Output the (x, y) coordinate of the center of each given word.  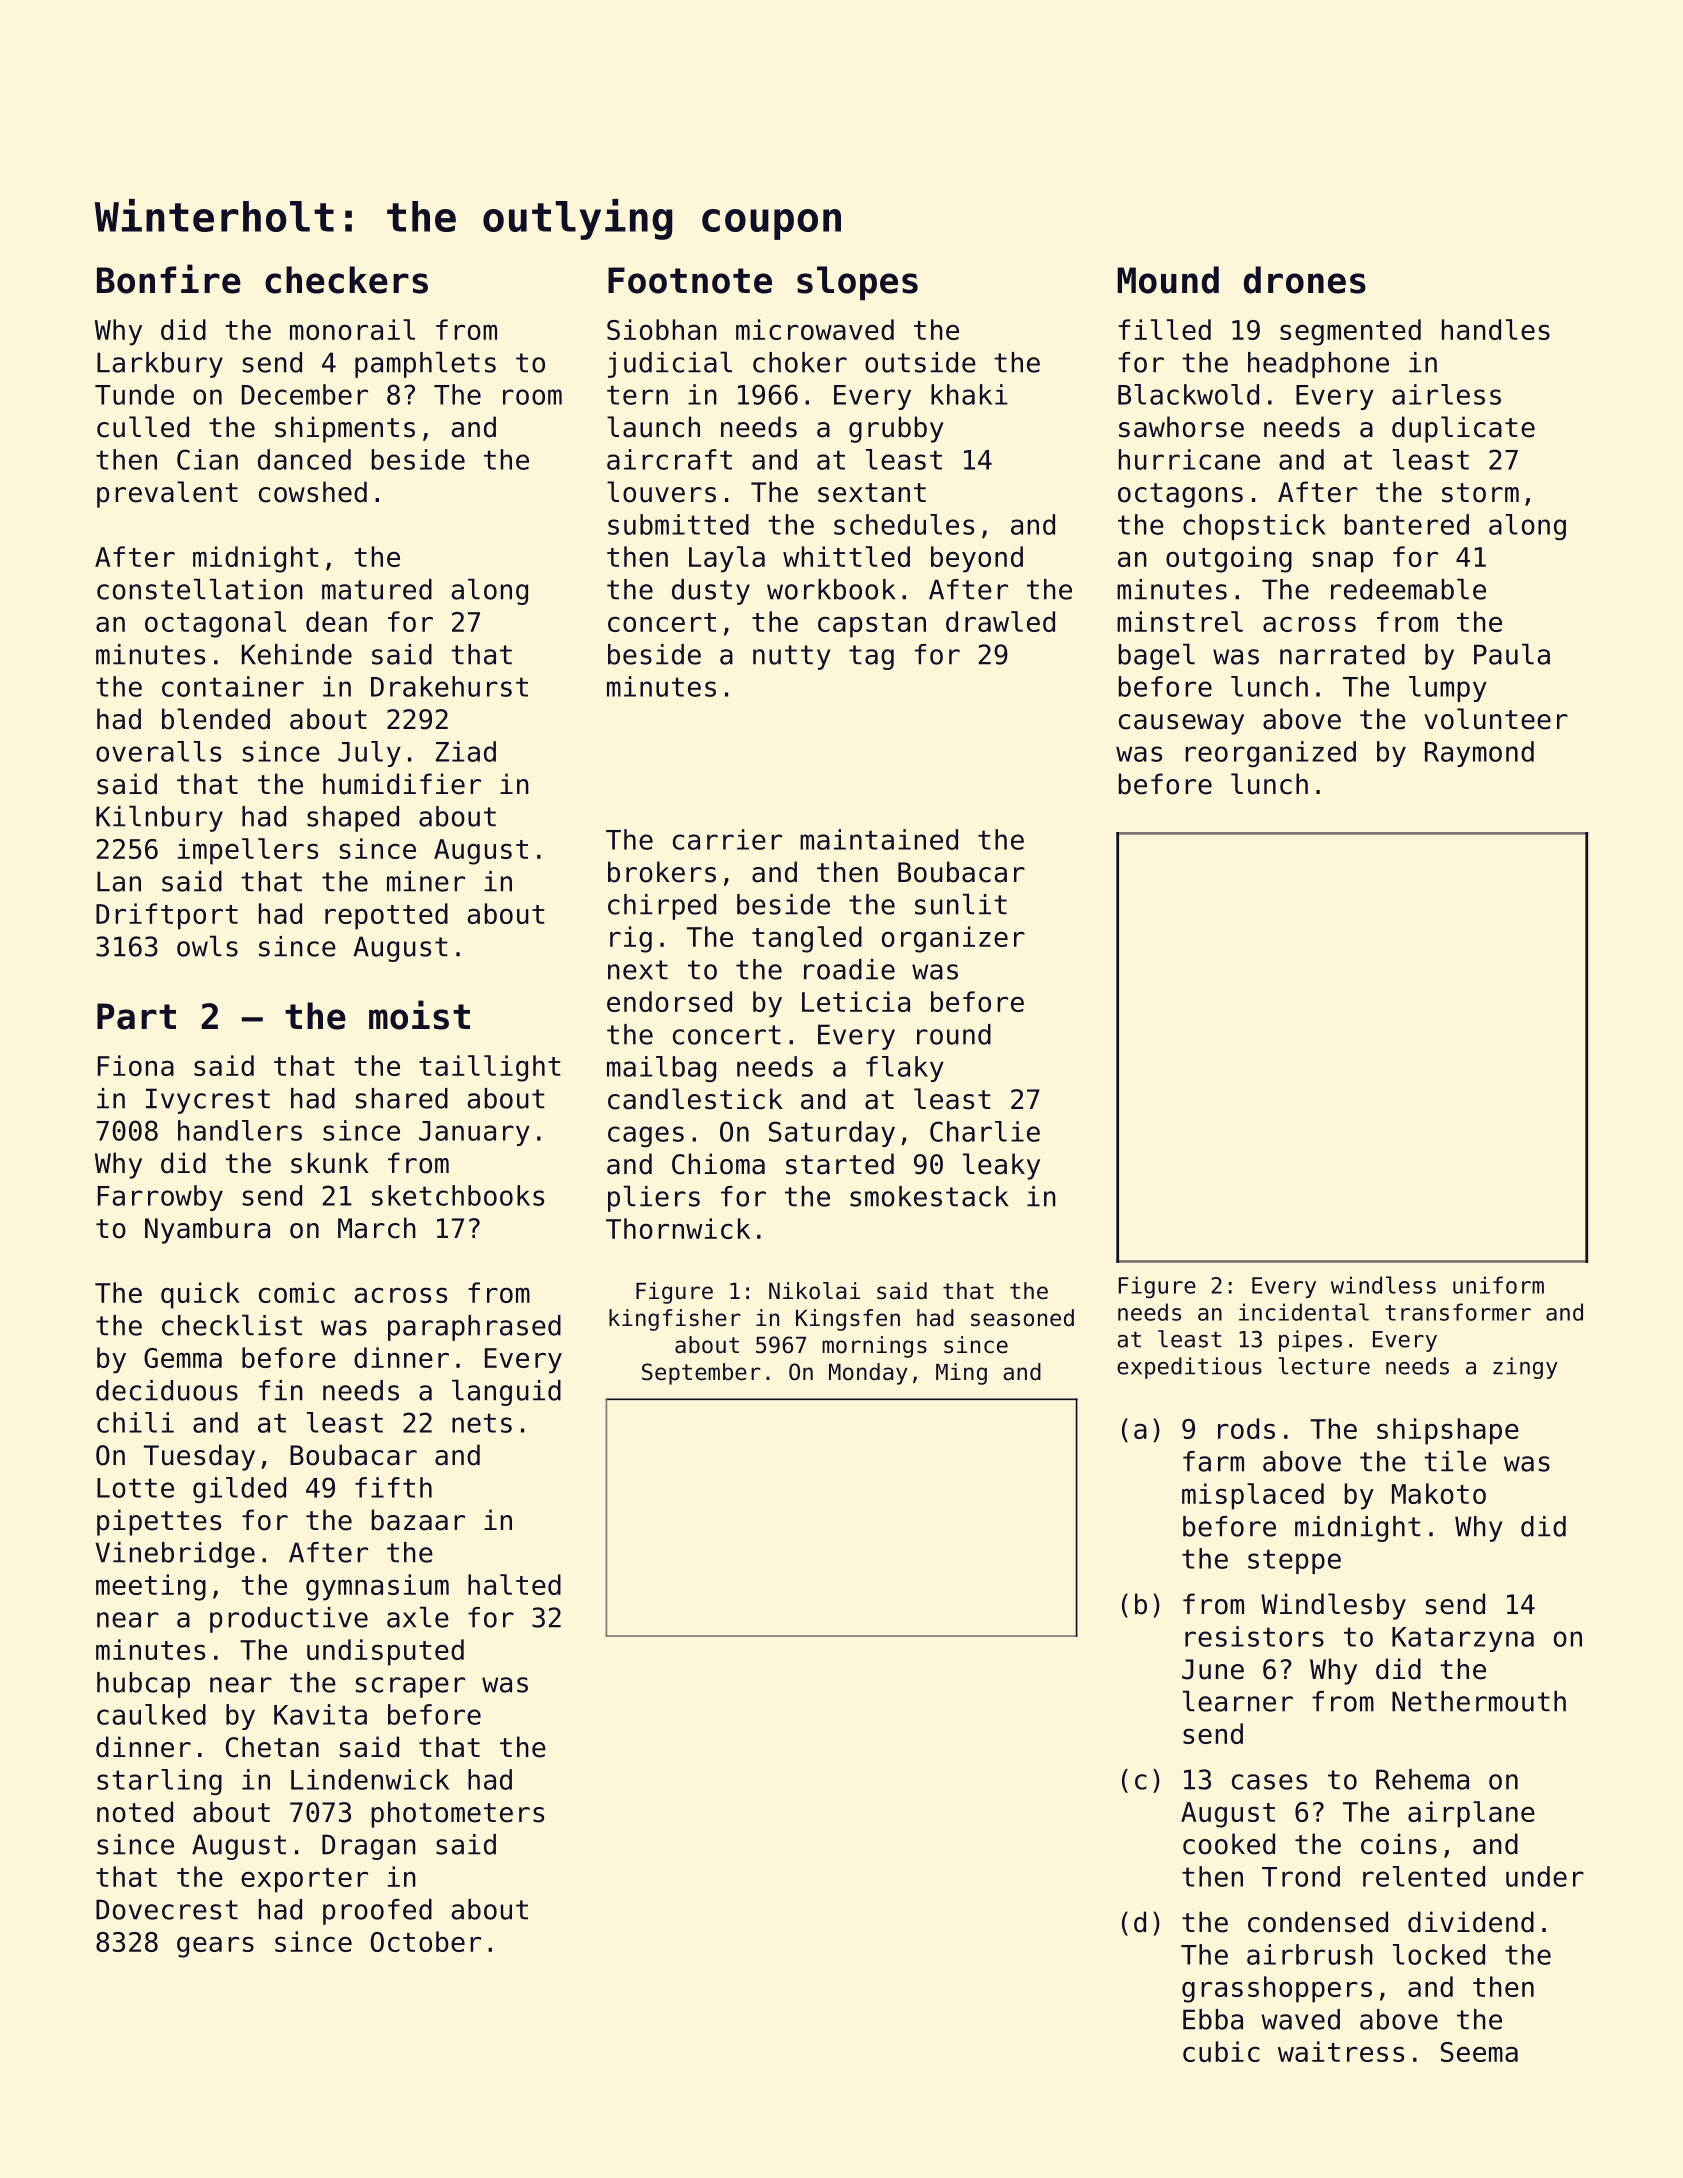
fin (281, 1390)
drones (1305, 280)
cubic (1221, 2051)
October (426, 1941)
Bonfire (169, 279)
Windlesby (1333, 1606)
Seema (1479, 2052)
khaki (969, 394)
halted (514, 1584)
